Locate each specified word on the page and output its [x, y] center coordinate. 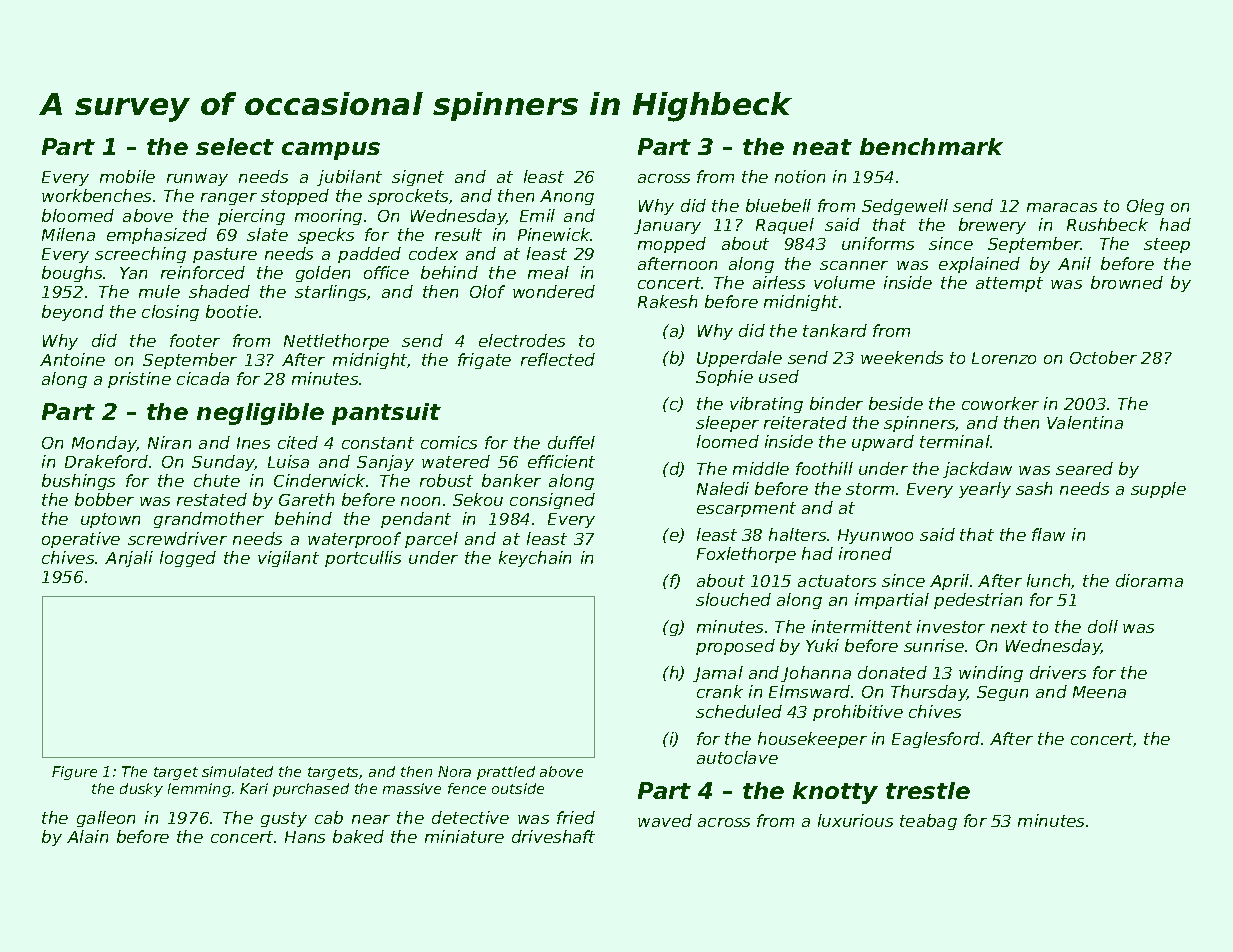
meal [548, 272]
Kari [254, 788]
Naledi [723, 488]
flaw [1048, 534]
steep [1167, 245]
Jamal [718, 674]
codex [433, 253]
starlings [330, 293]
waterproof [354, 540]
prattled [506, 773]
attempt [1009, 284]
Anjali [129, 559]
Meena [1099, 692]
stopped [295, 197]
